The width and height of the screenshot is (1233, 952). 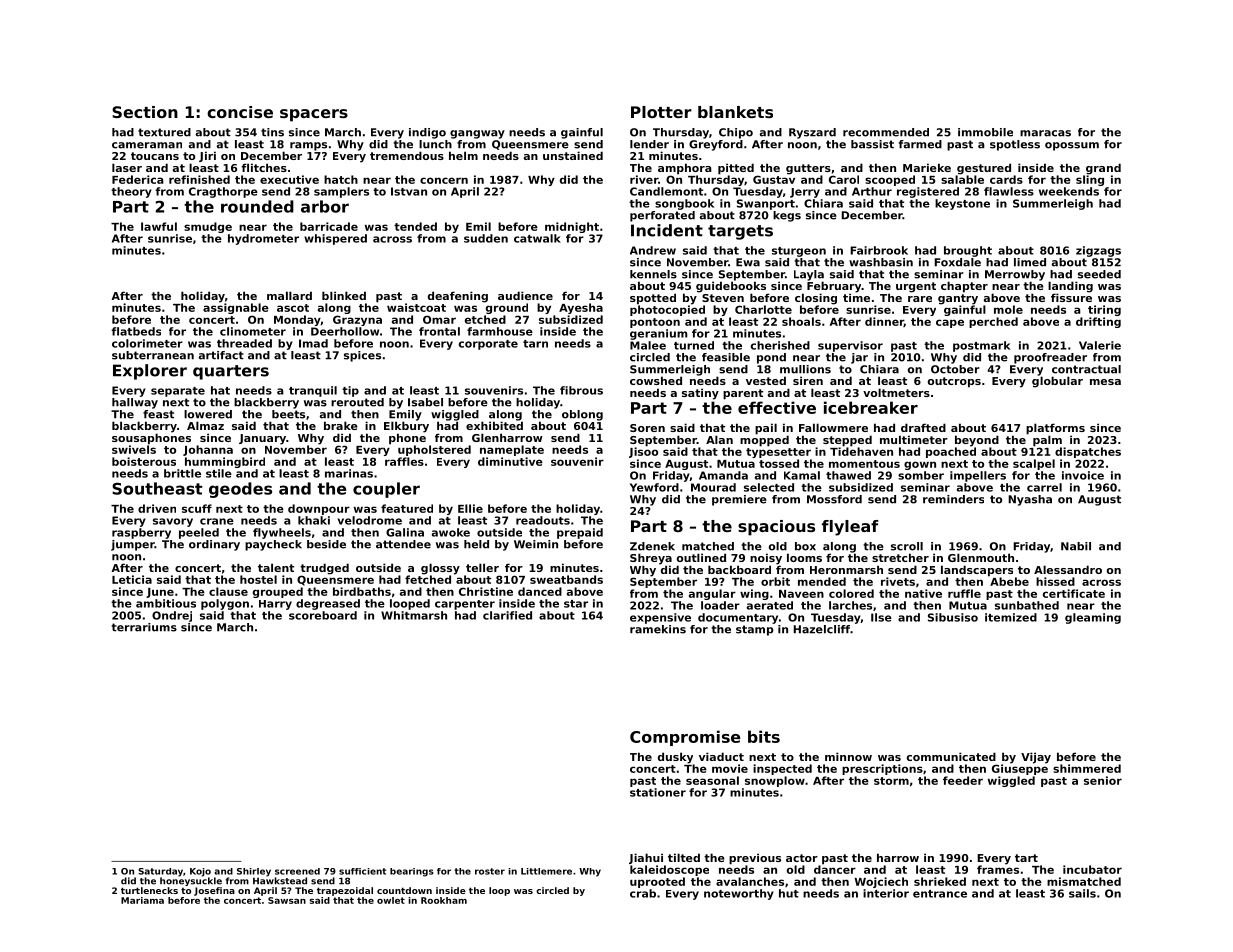 I want to click on premiere, so click(x=739, y=500).
